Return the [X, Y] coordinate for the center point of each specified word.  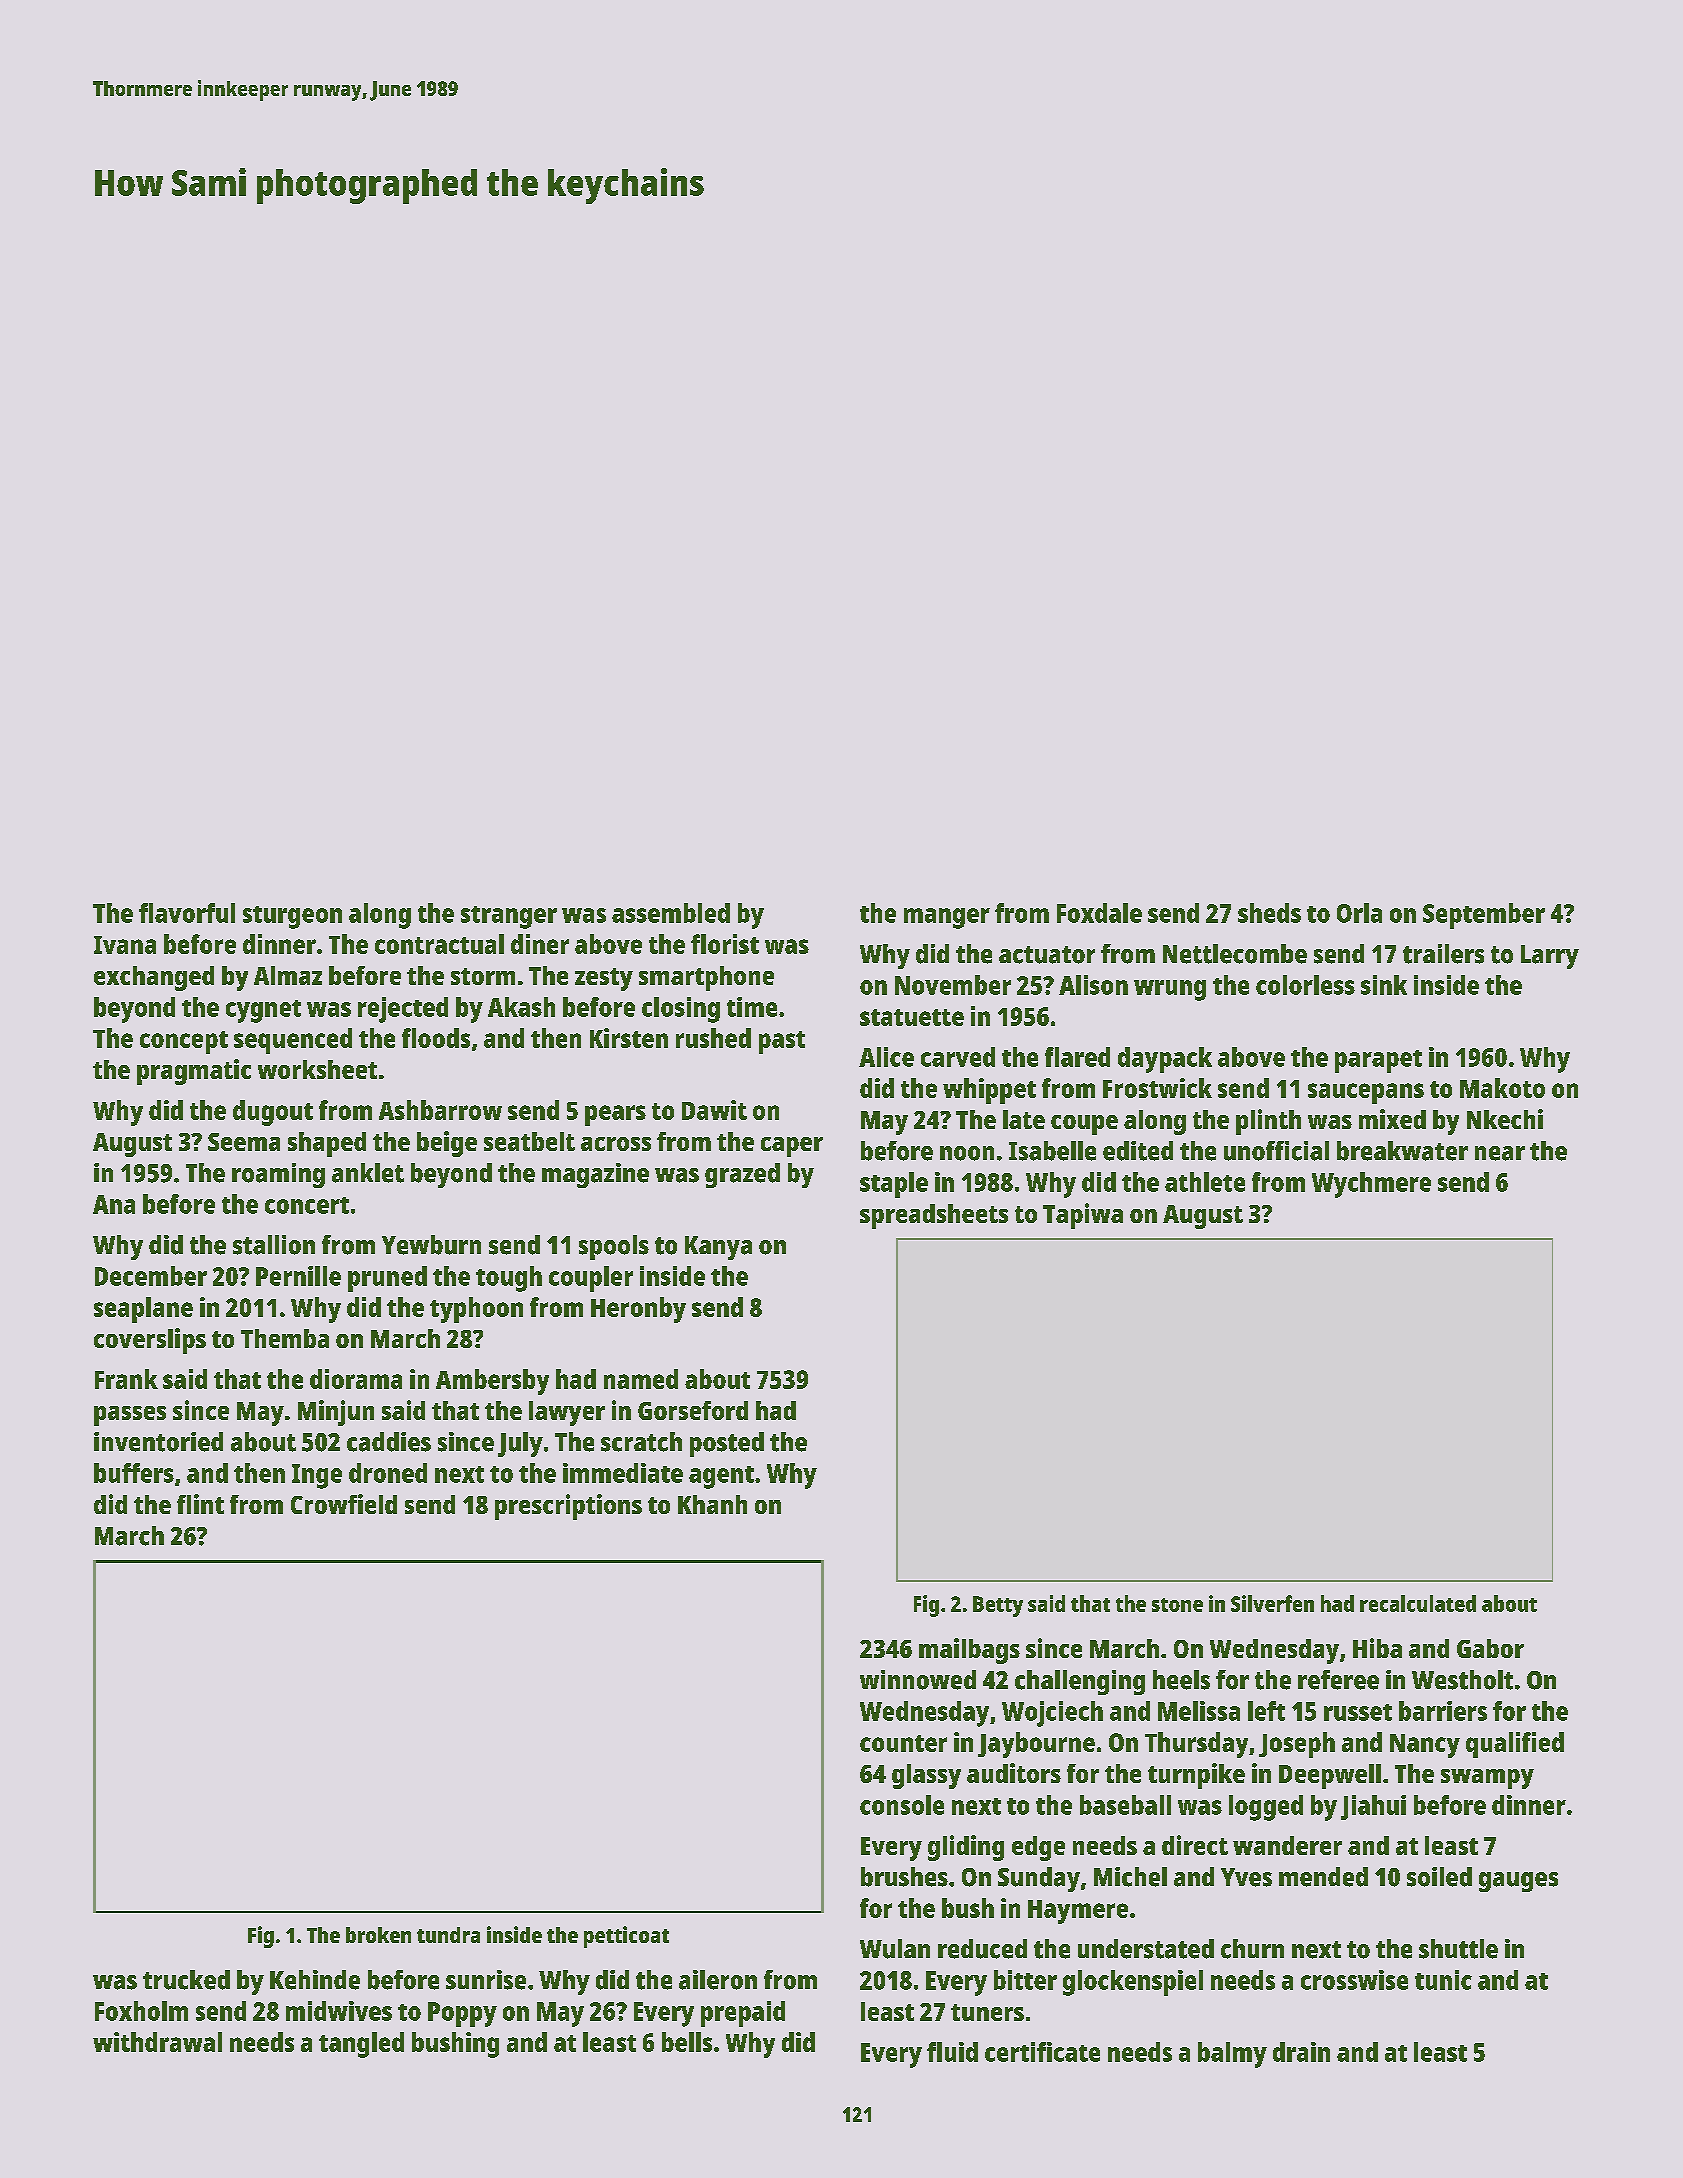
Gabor [1490, 1648]
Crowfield [344, 1504]
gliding [966, 1848]
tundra [448, 1935]
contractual [439, 944]
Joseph [1297, 1745]
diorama [356, 1379]
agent [721, 1477]
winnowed [918, 1680]
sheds [1269, 913]
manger [947, 918]
